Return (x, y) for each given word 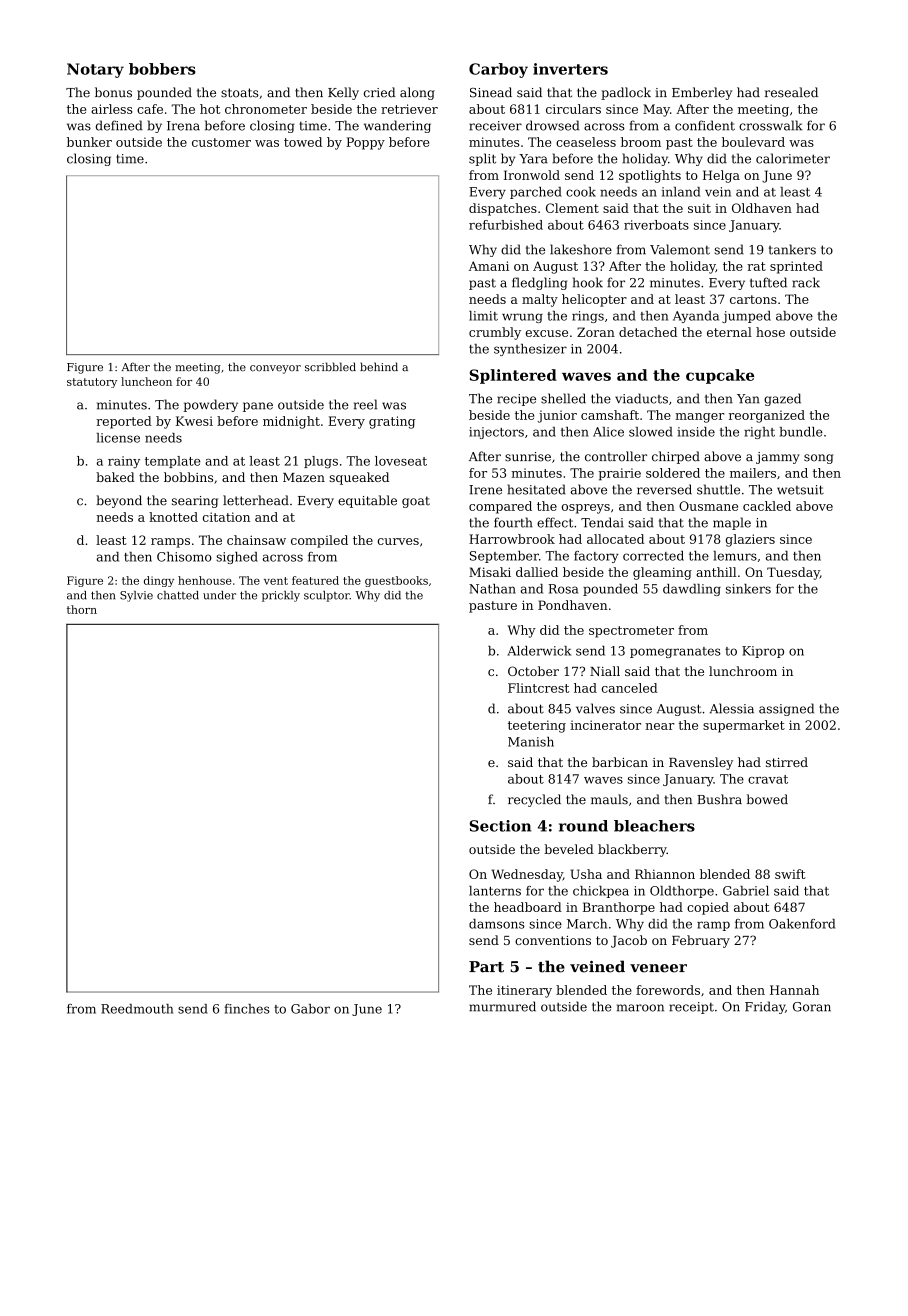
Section (500, 826)
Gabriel (746, 891)
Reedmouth (137, 1009)
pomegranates (675, 652)
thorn (82, 609)
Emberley (702, 93)
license (118, 438)
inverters (570, 69)
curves (398, 541)
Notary (95, 70)
